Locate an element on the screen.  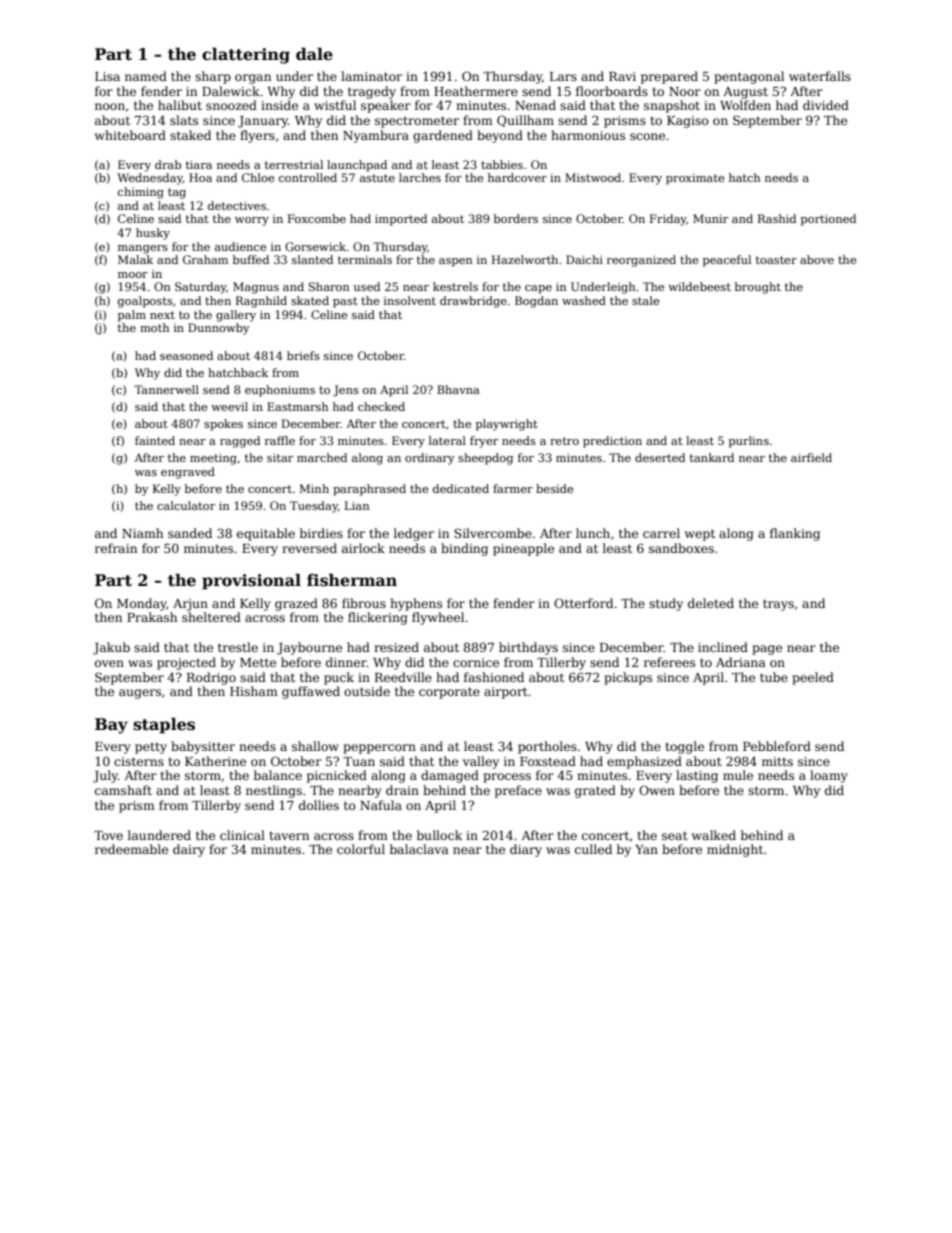
seat is located at coordinates (675, 835).
